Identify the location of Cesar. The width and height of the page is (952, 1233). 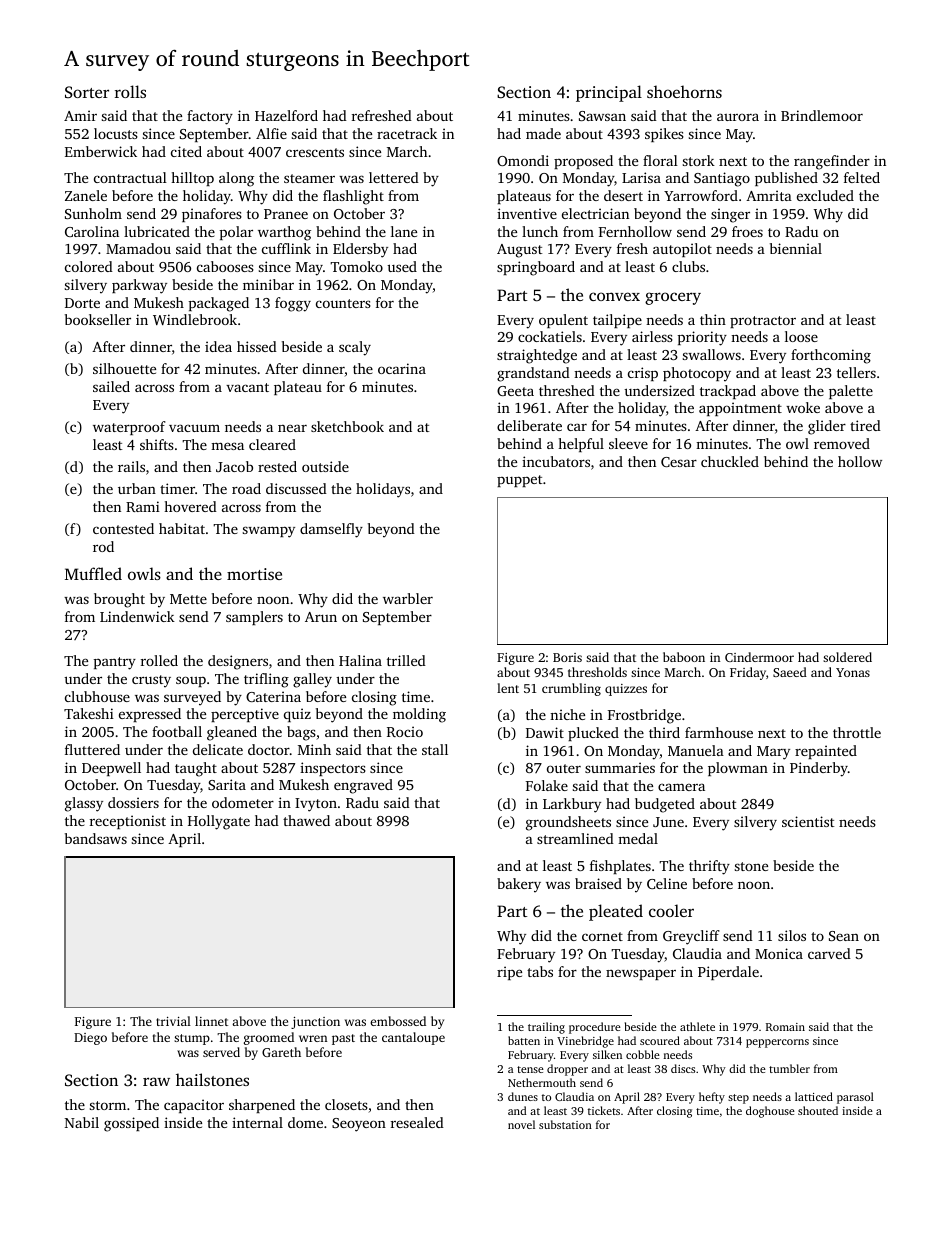
(679, 462).
